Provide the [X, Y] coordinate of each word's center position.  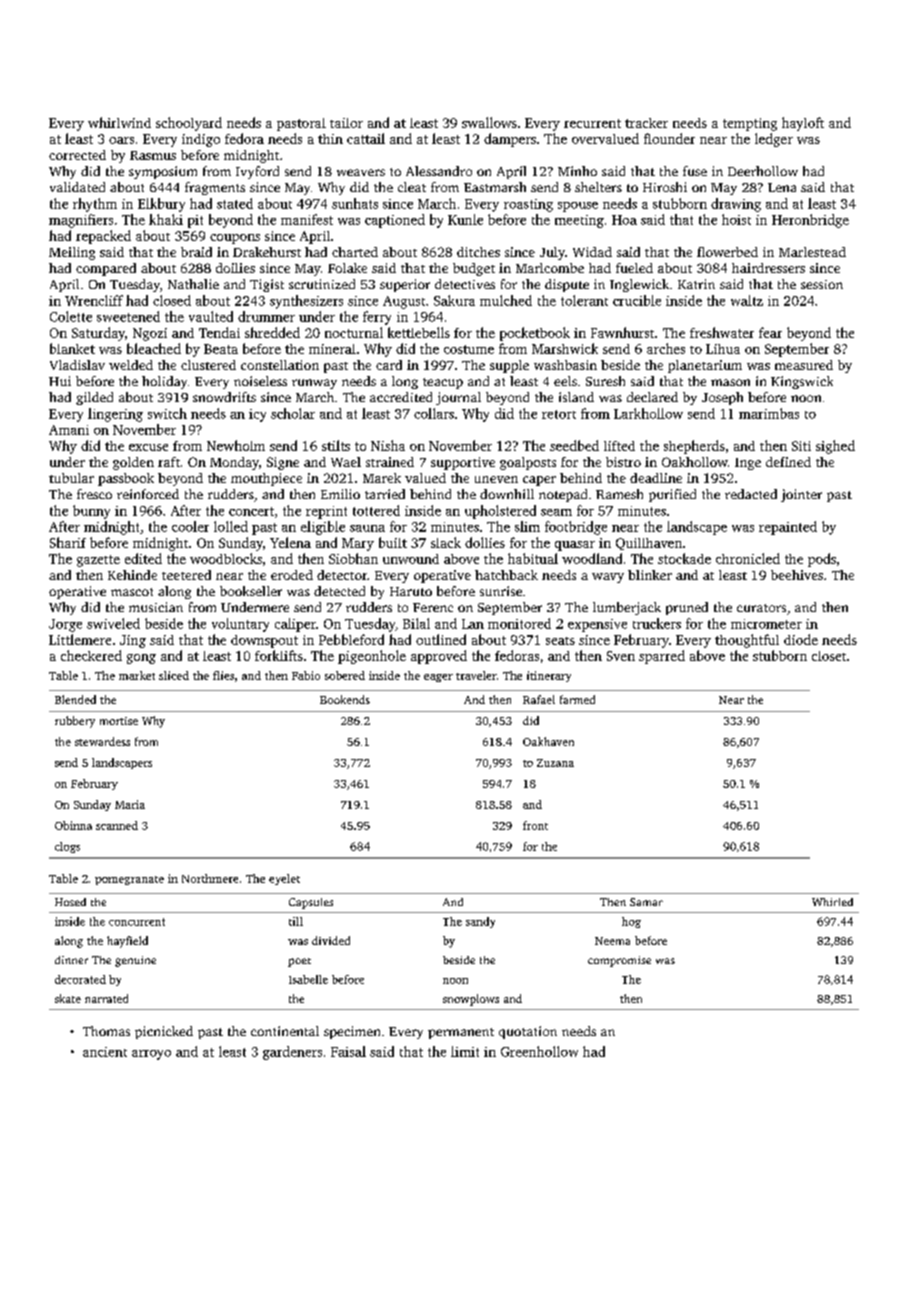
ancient [105, 1052]
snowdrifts [224, 397]
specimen [352, 1032]
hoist [736, 219]
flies [223, 675]
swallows [489, 122]
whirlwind [119, 122]
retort [559, 414]
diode [801, 639]
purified [672, 495]
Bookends [345, 699]
